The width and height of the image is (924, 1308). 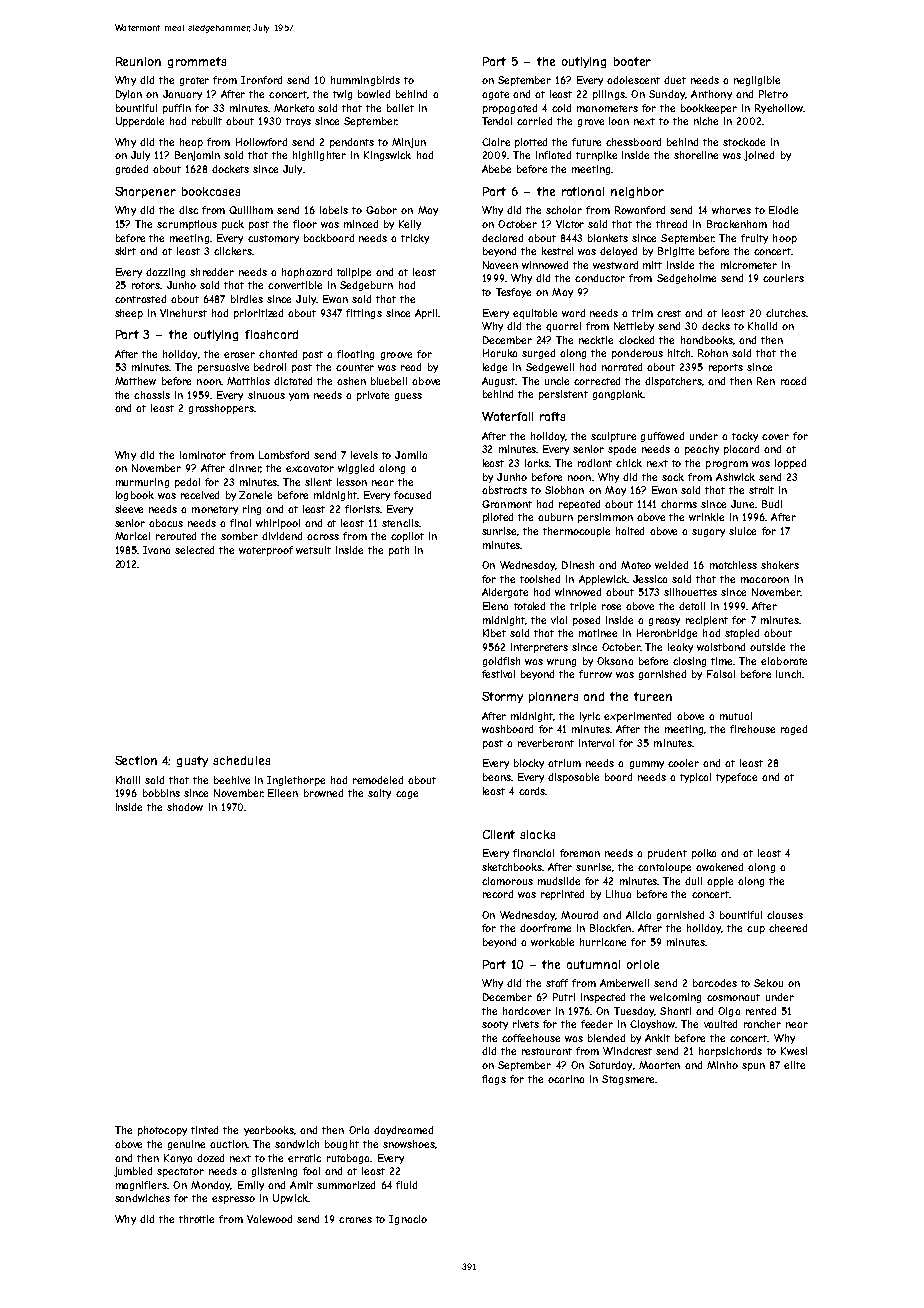 I want to click on gangplank, so click(x=618, y=395).
